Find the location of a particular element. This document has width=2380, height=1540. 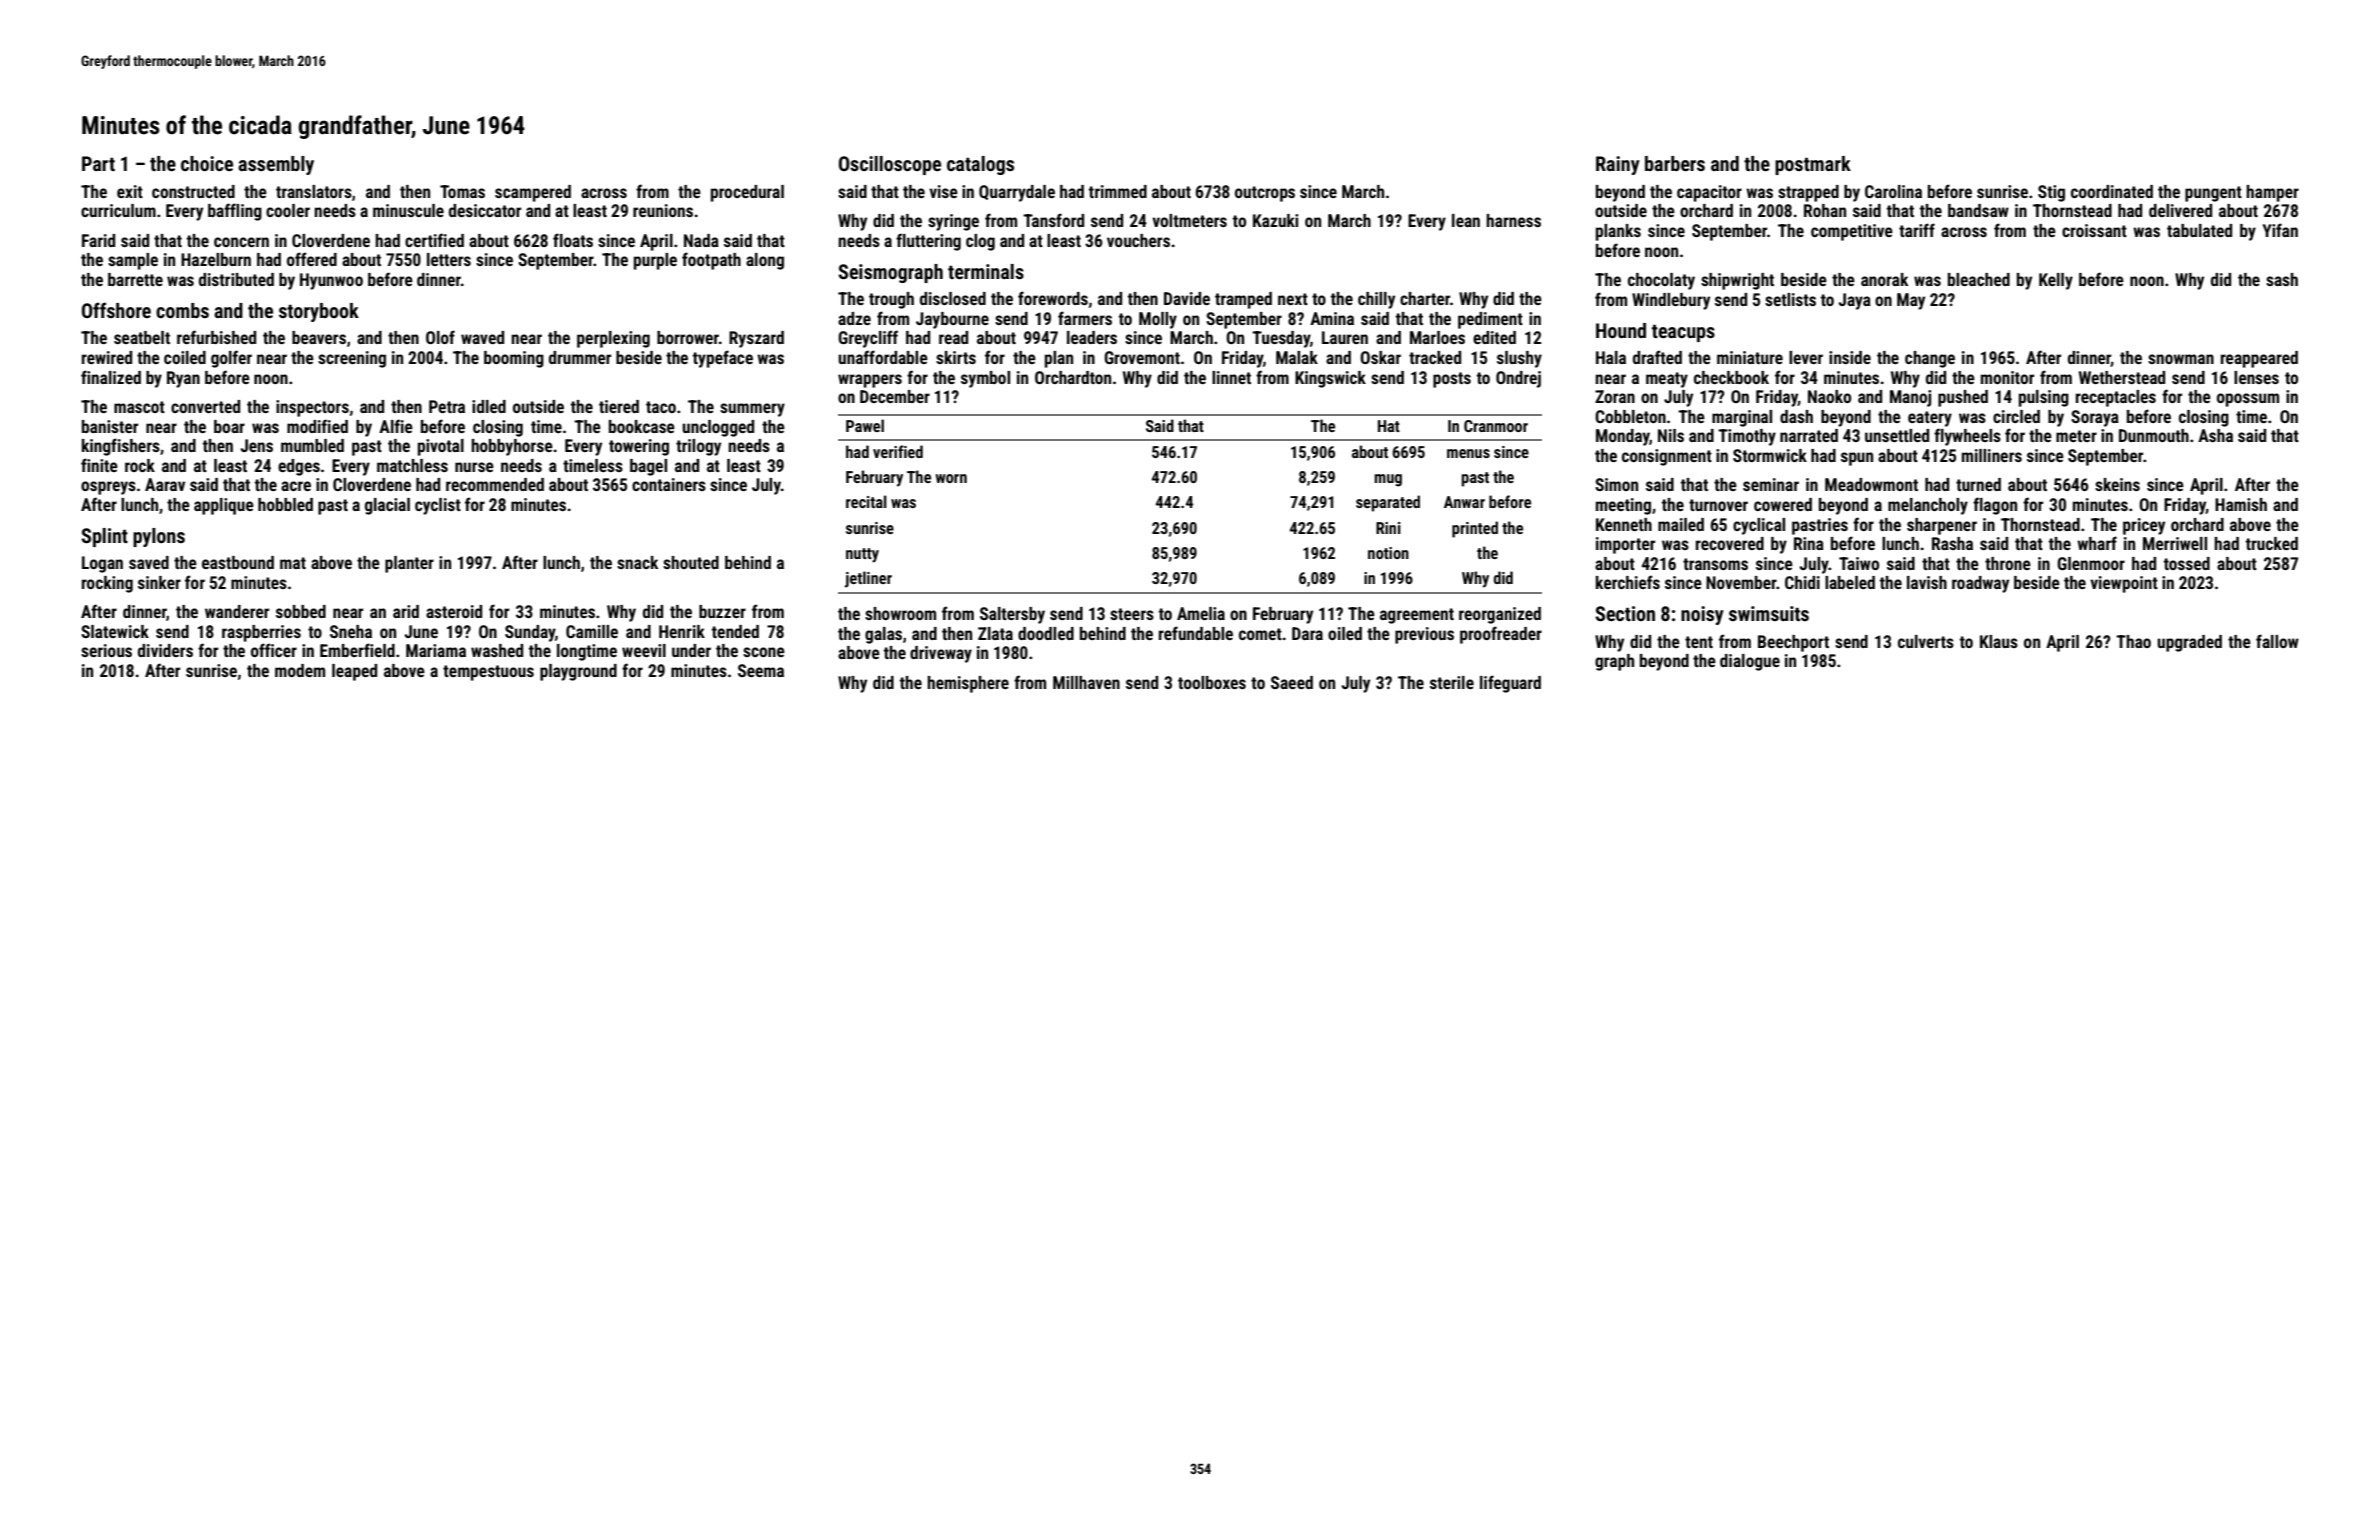

Petra is located at coordinates (447, 406).
